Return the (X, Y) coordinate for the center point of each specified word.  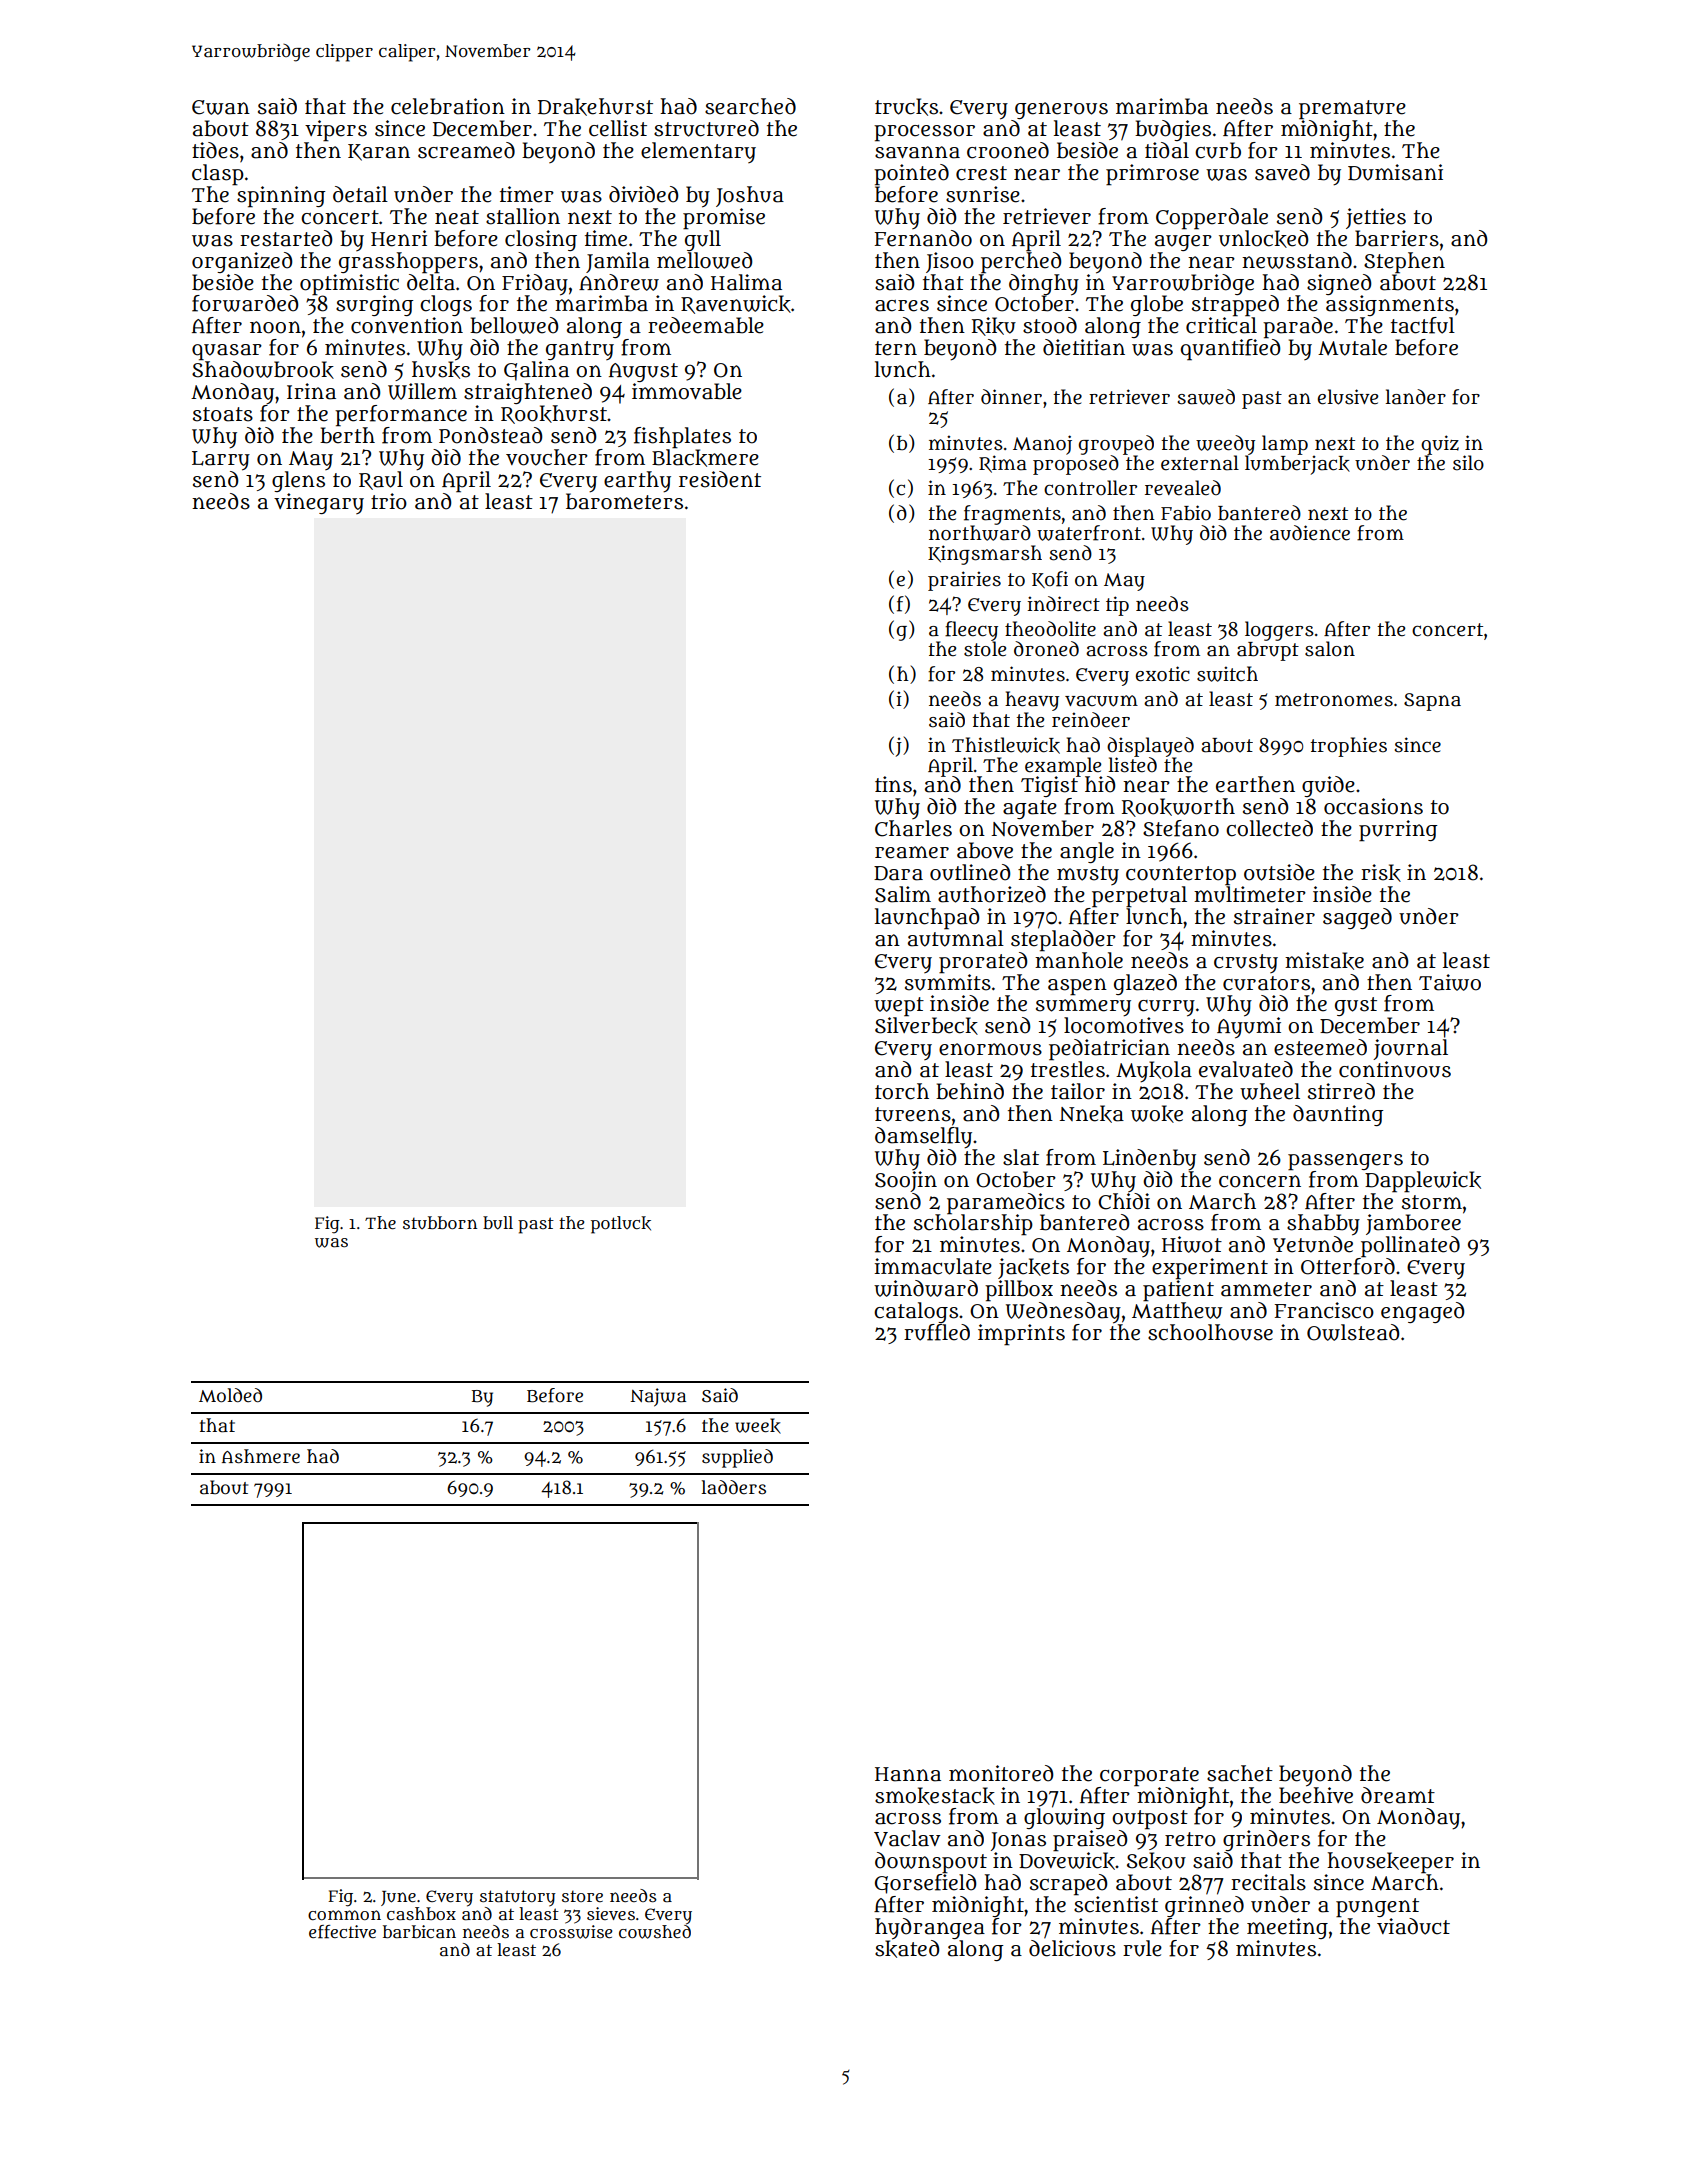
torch (902, 1091)
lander (1416, 397)
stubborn (440, 1222)
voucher (547, 457)
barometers (624, 501)
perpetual (1139, 896)
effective (342, 1932)
